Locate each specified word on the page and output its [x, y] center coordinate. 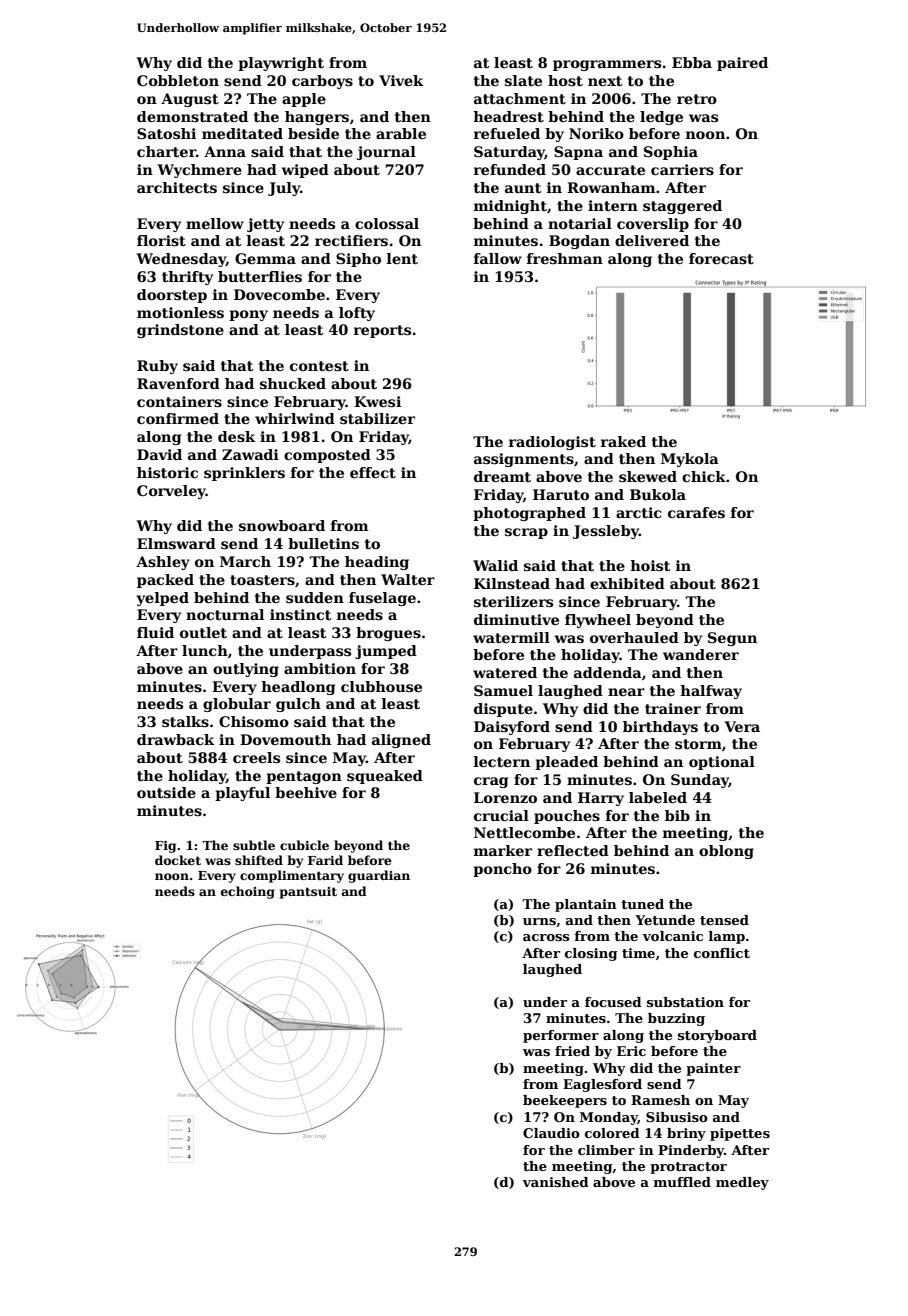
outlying [246, 670]
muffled [682, 1182]
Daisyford [512, 728]
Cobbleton [178, 80]
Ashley [163, 563]
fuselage [382, 599]
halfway [711, 692]
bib [677, 815]
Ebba [692, 62]
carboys [322, 82]
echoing [248, 892]
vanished [555, 1182]
